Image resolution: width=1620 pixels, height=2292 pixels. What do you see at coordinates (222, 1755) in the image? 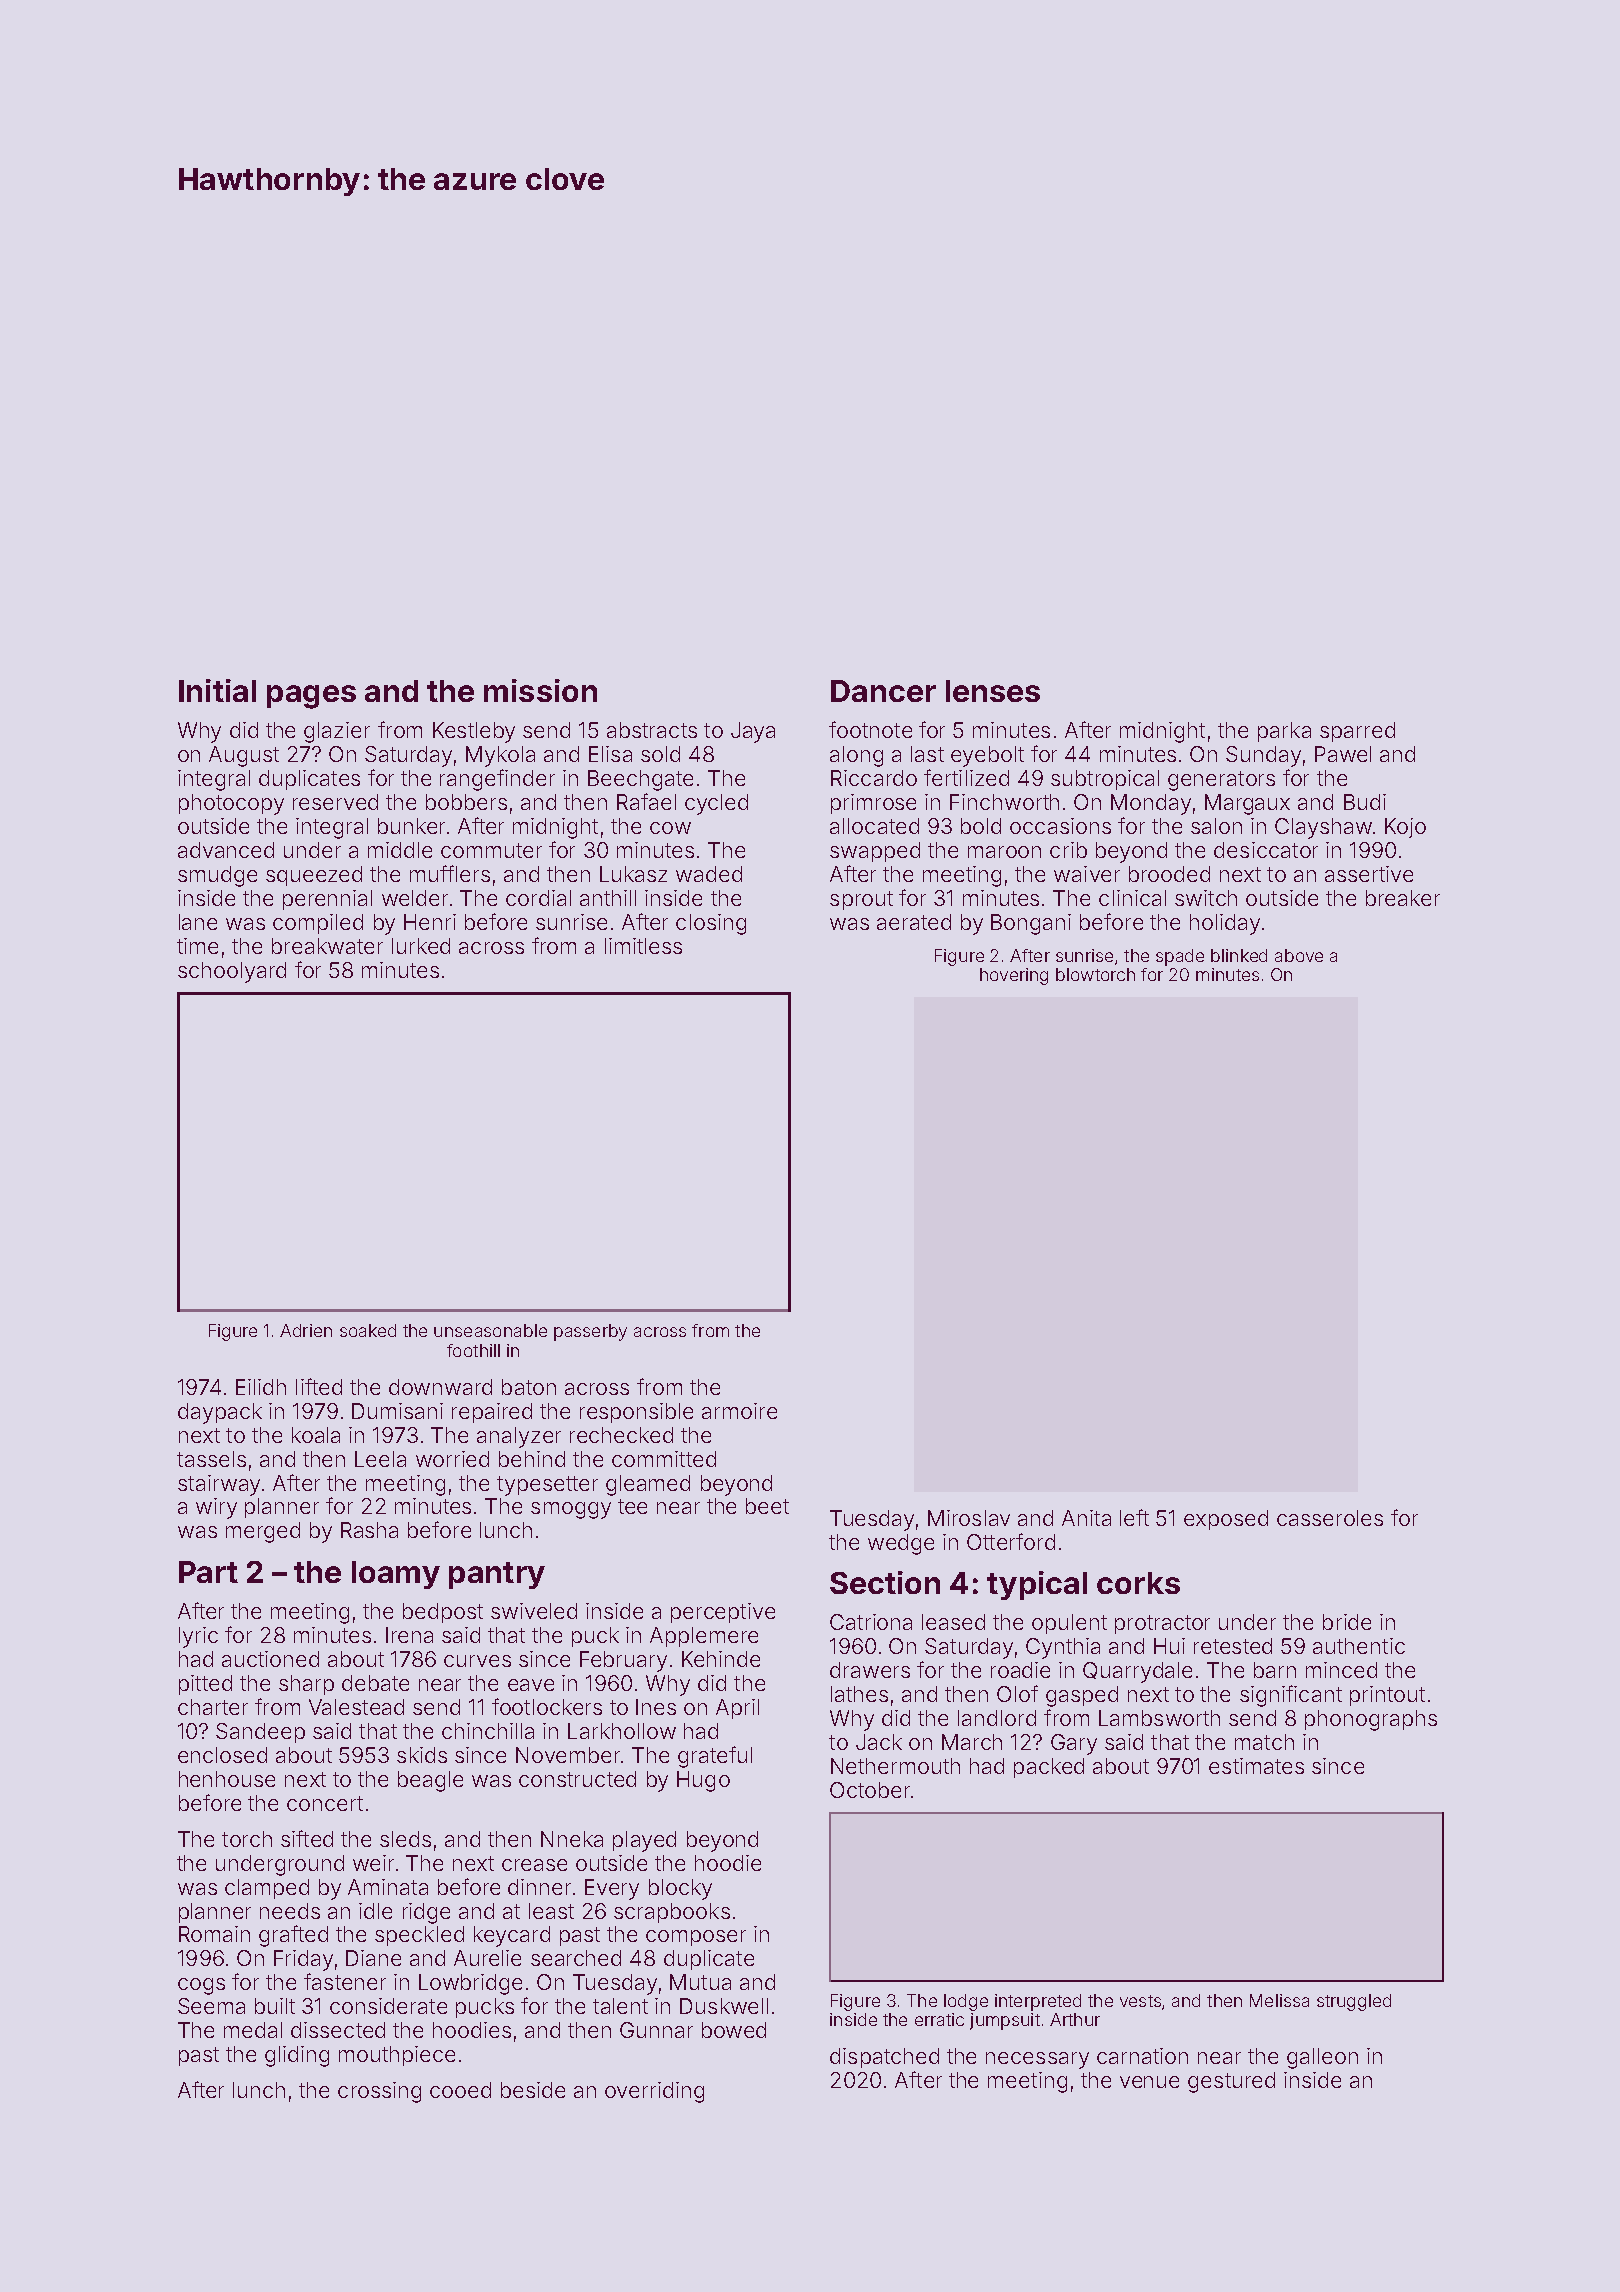
I see `enclosed` at bounding box center [222, 1755].
